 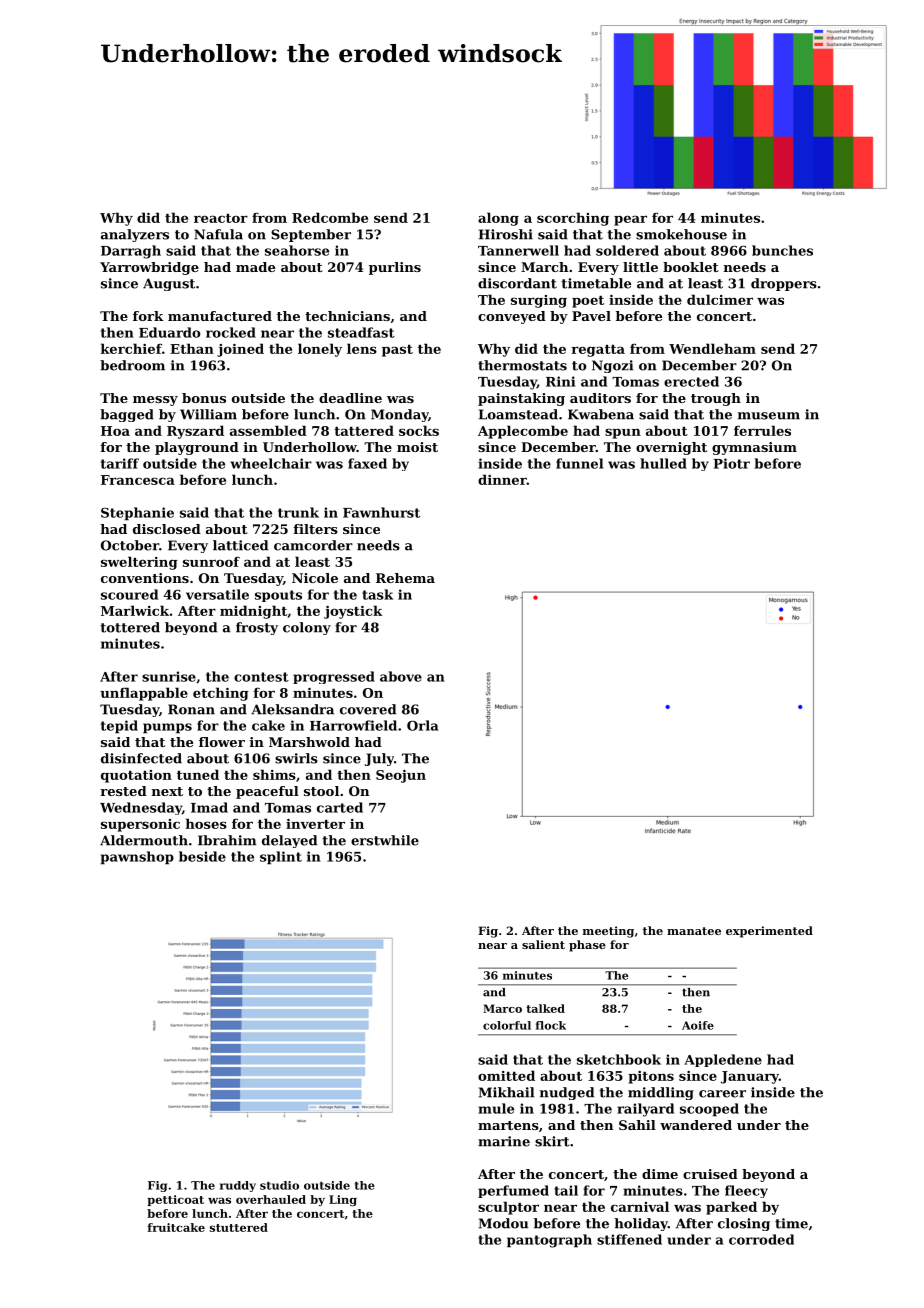 What do you see at coordinates (405, 578) in the screenshot?
I see `Rehema` at bounding box center [405, 578].
